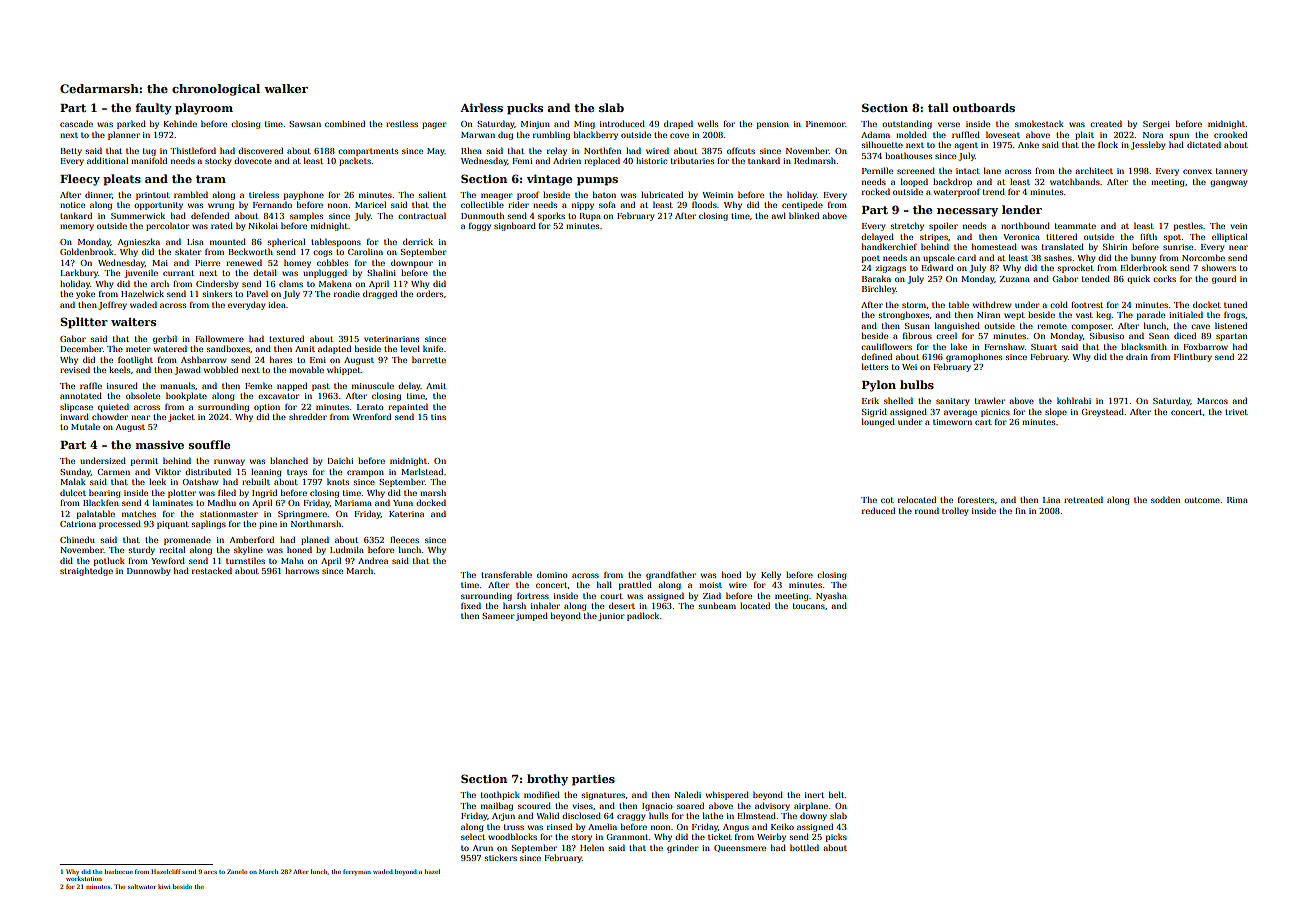 This document has height=924, width=1308. What do you see at coordinates (438, 417) in the document?
I see `tins` at bounding box center [438, 417].
